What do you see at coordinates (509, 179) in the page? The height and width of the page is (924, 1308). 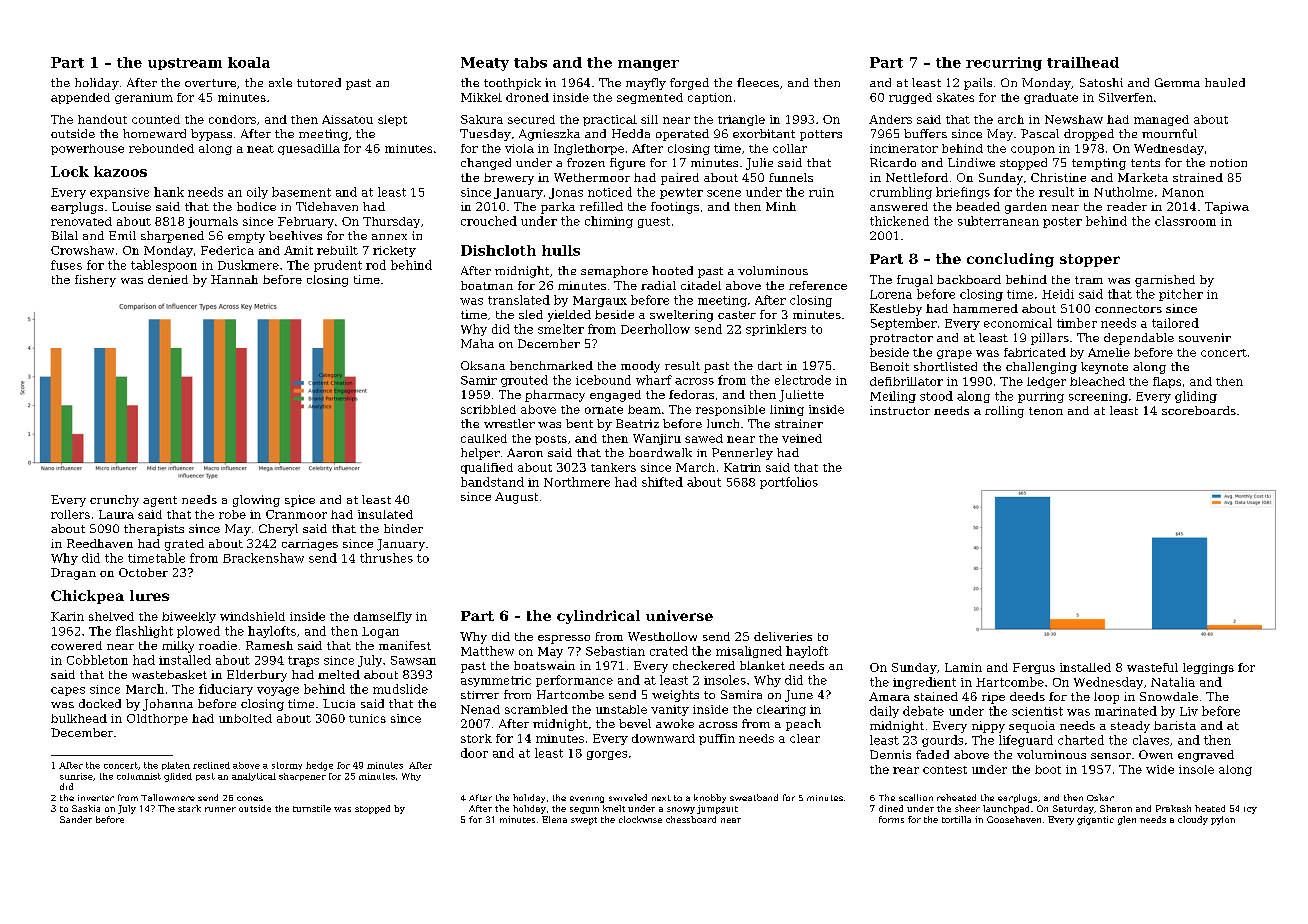 I see `brewery` at bounding box center [509, 179].
